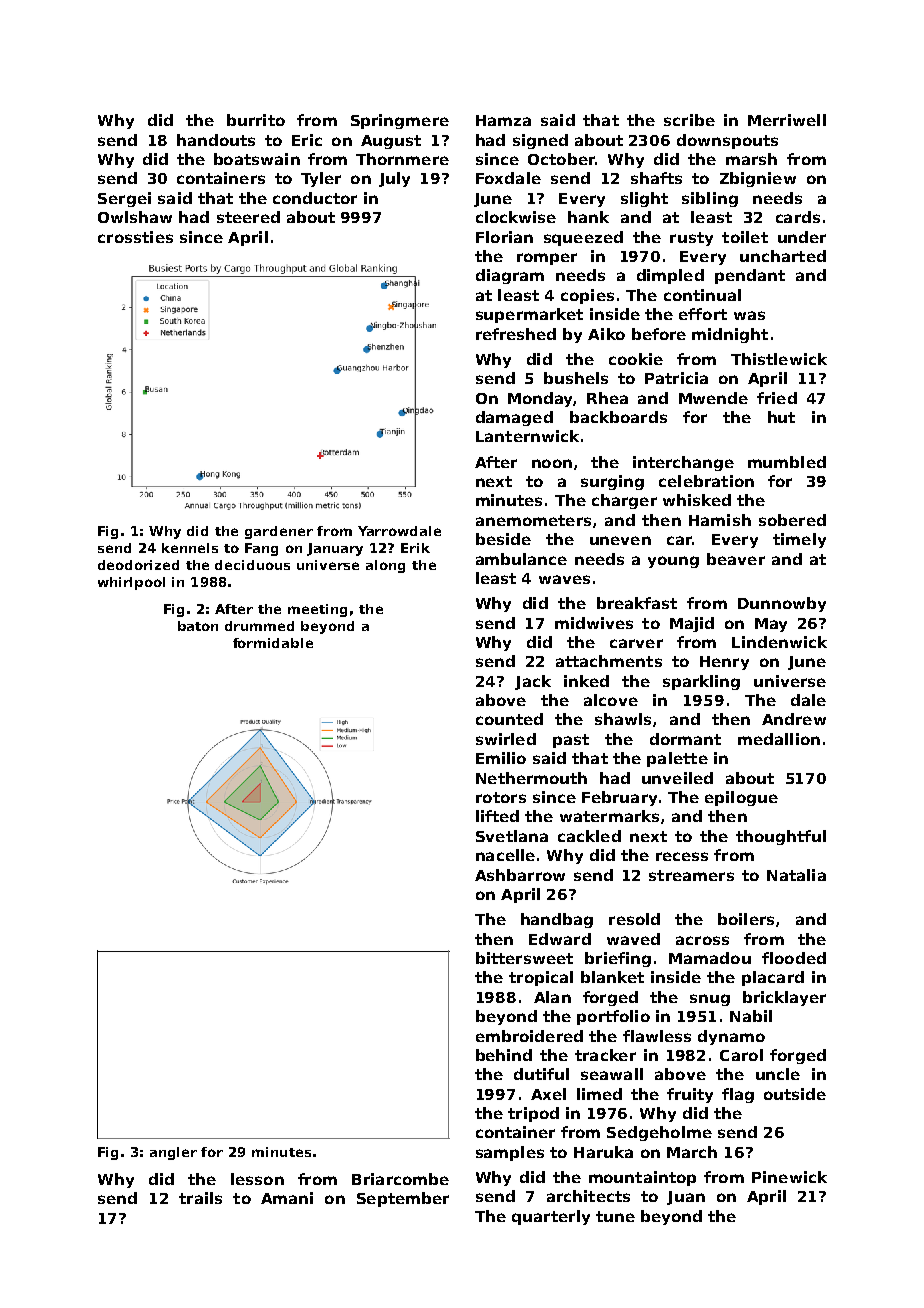 The image size is (924, 1308). Describe the element at coordinates (529, 1036) in the document. I see `embroidered` at that location.
